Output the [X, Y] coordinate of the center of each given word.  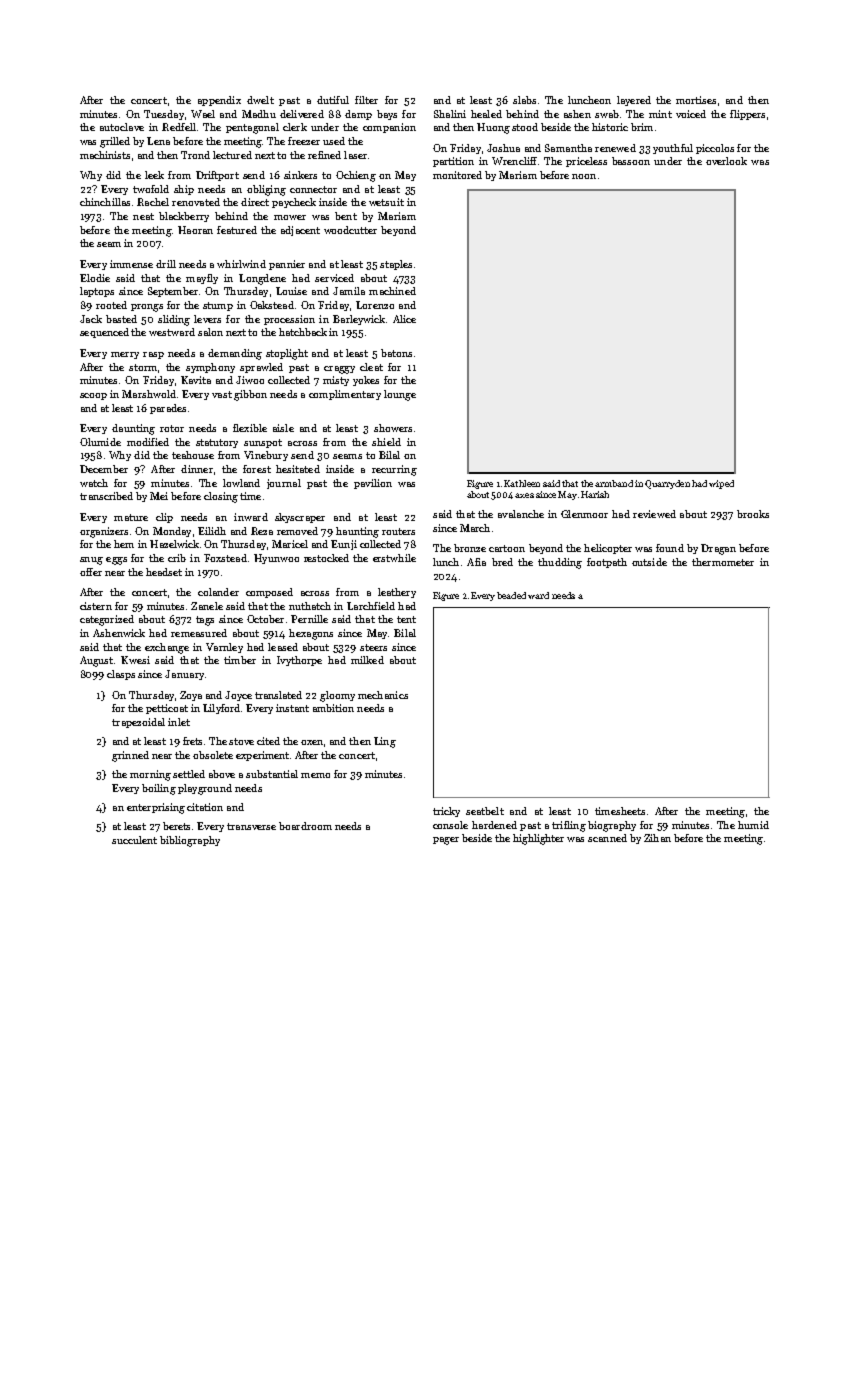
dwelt [260, 100]
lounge [400, 395]
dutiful [333, 100]
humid [753, 825]
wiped [721, 484]
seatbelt [485, 811]
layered [634, 101]
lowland [241, 483]
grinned [130, 756]
